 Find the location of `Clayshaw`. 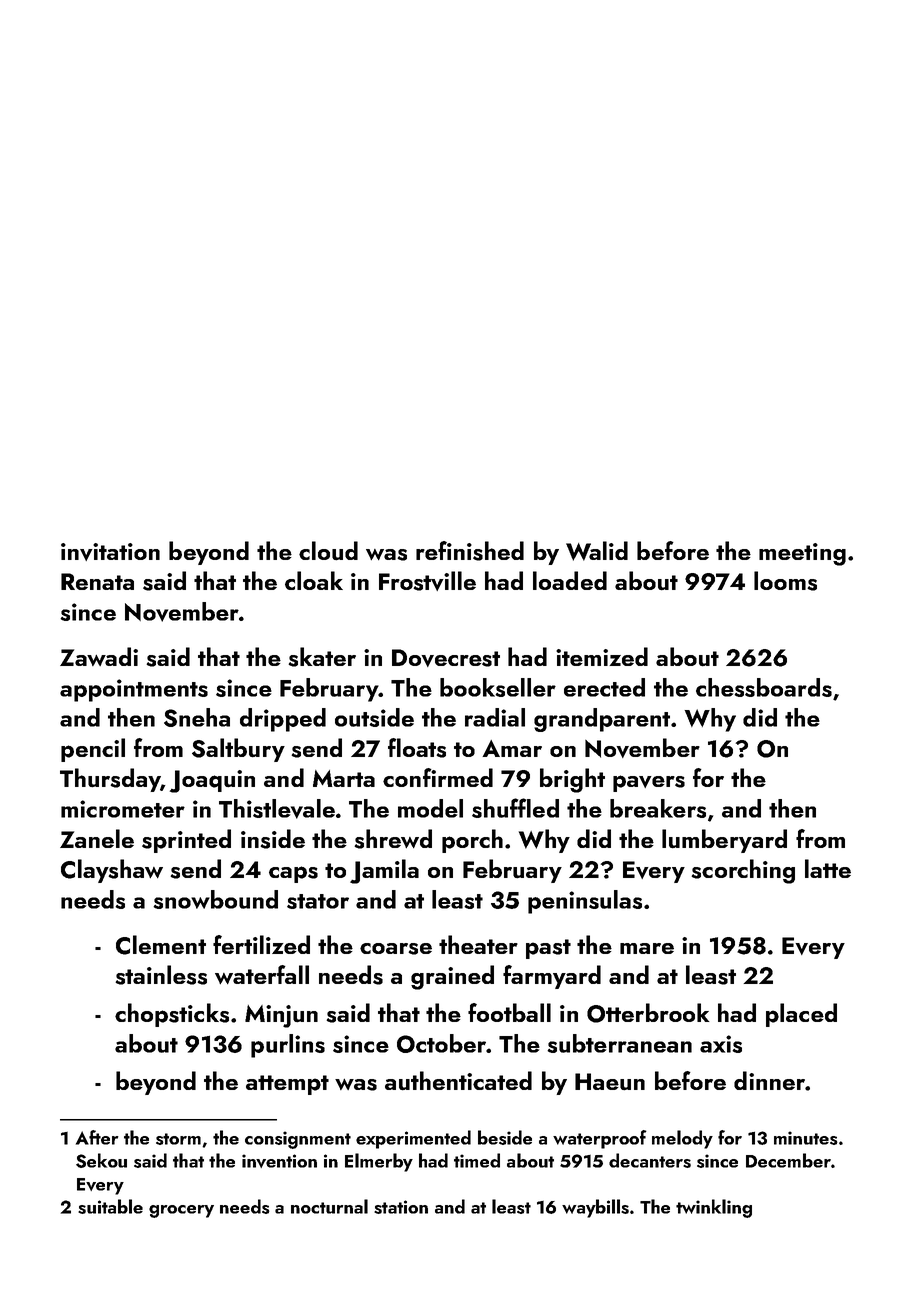

Clayshaw is located at coordinates (112, 871).
